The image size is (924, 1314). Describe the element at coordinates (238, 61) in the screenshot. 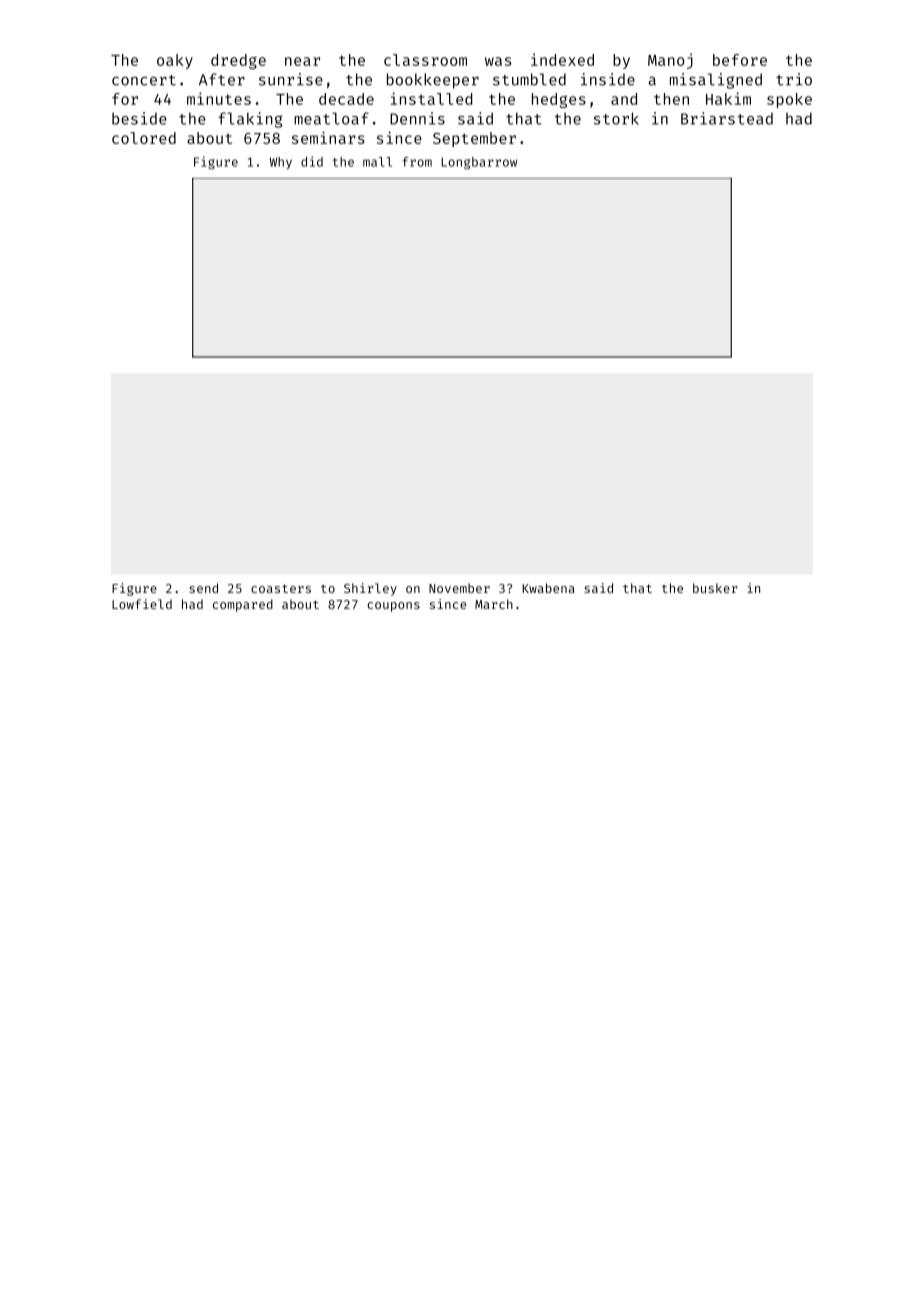

I see `dredge` at that location.
